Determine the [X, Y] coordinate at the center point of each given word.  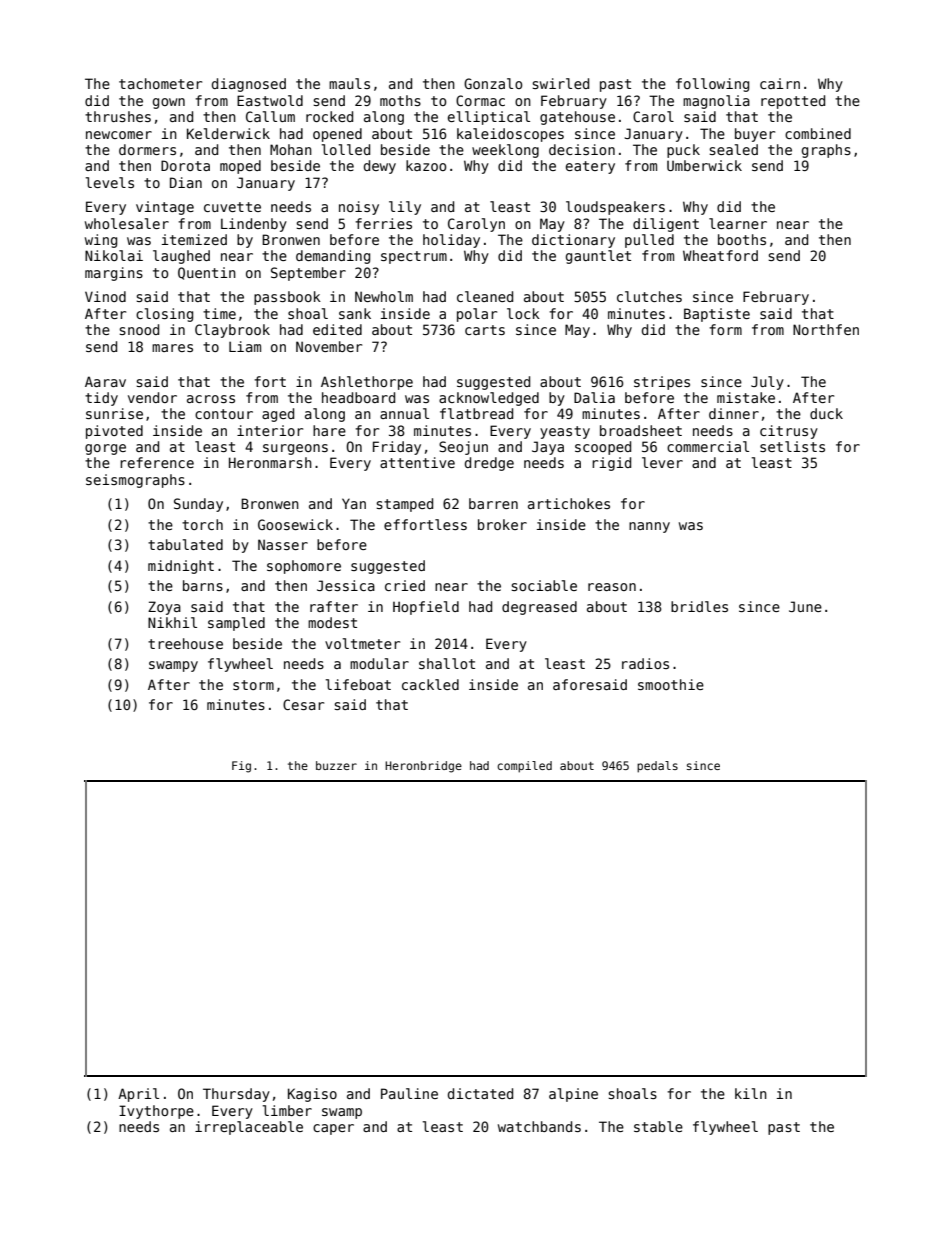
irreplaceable [249, 1128]
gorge [105, 449]
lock [523, 313]
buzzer [336, 765]
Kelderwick [228, 133]
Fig [241, 767]
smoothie [671, 684]
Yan [354, 503]
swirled [560, 83]
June [805, 606]
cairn [780, 83]
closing [164, 315]
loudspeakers [615, 208]
